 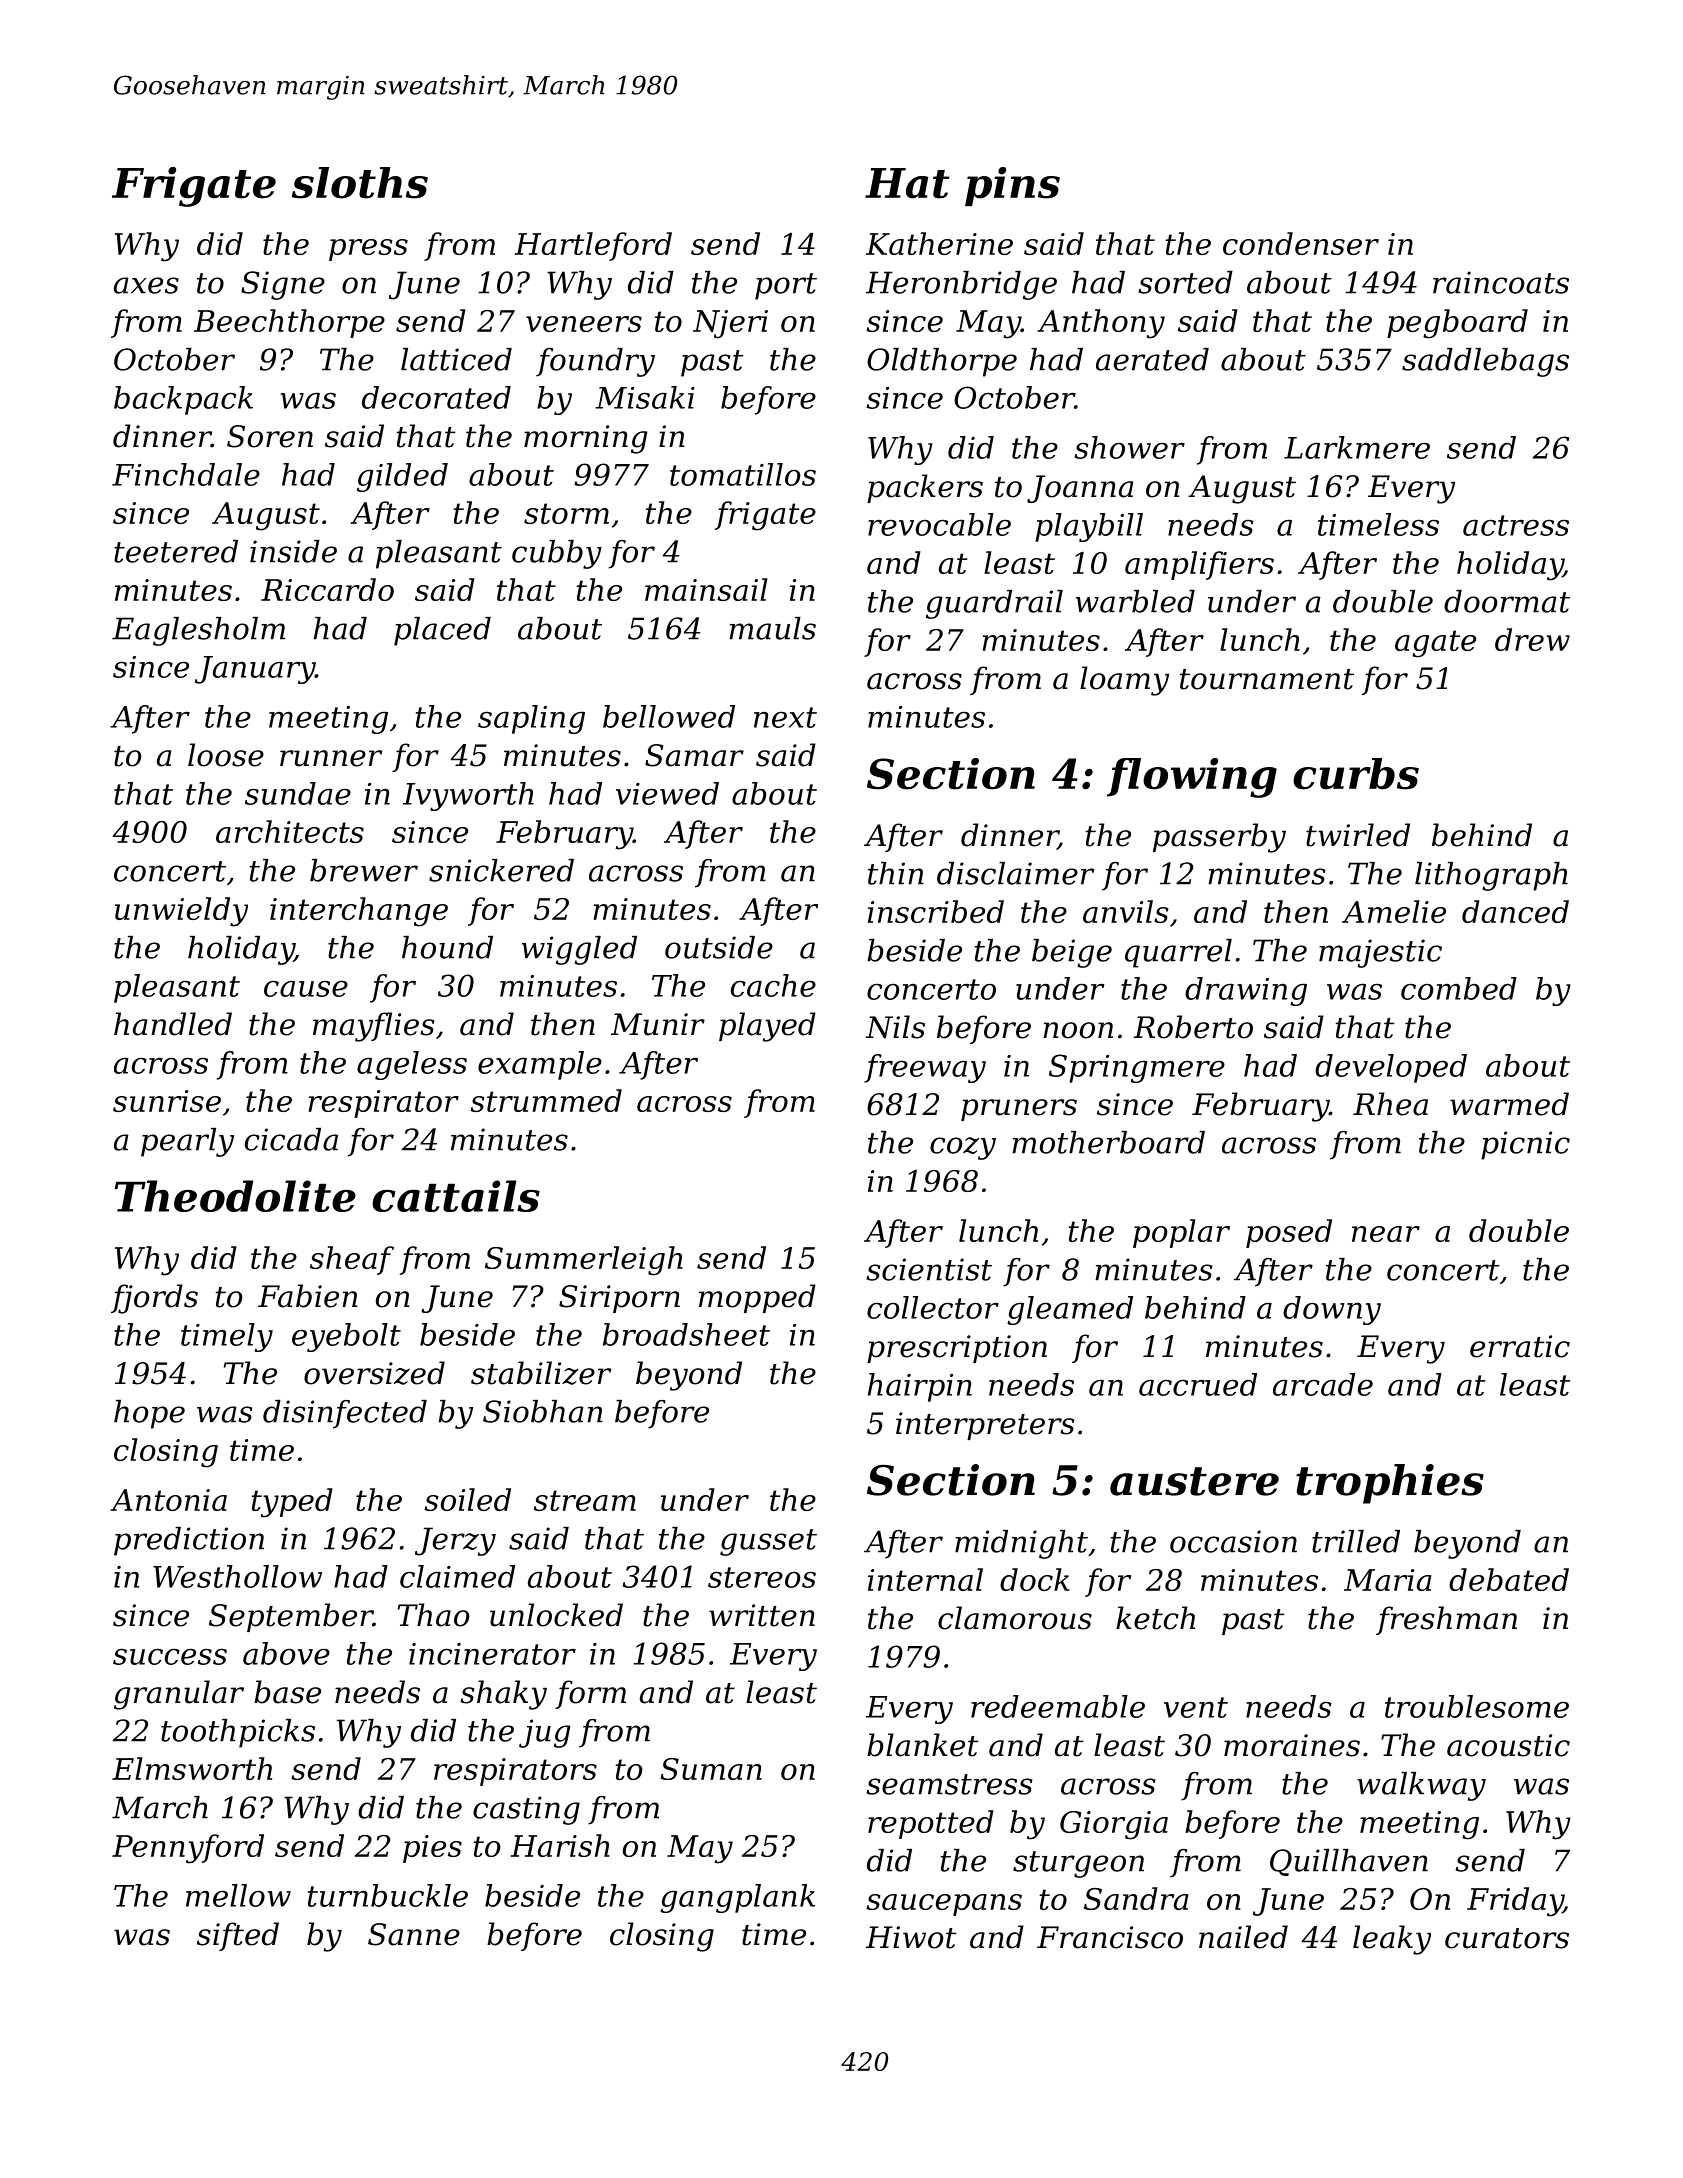 I want to click on Sanne, so click(x=414, y=1934).
